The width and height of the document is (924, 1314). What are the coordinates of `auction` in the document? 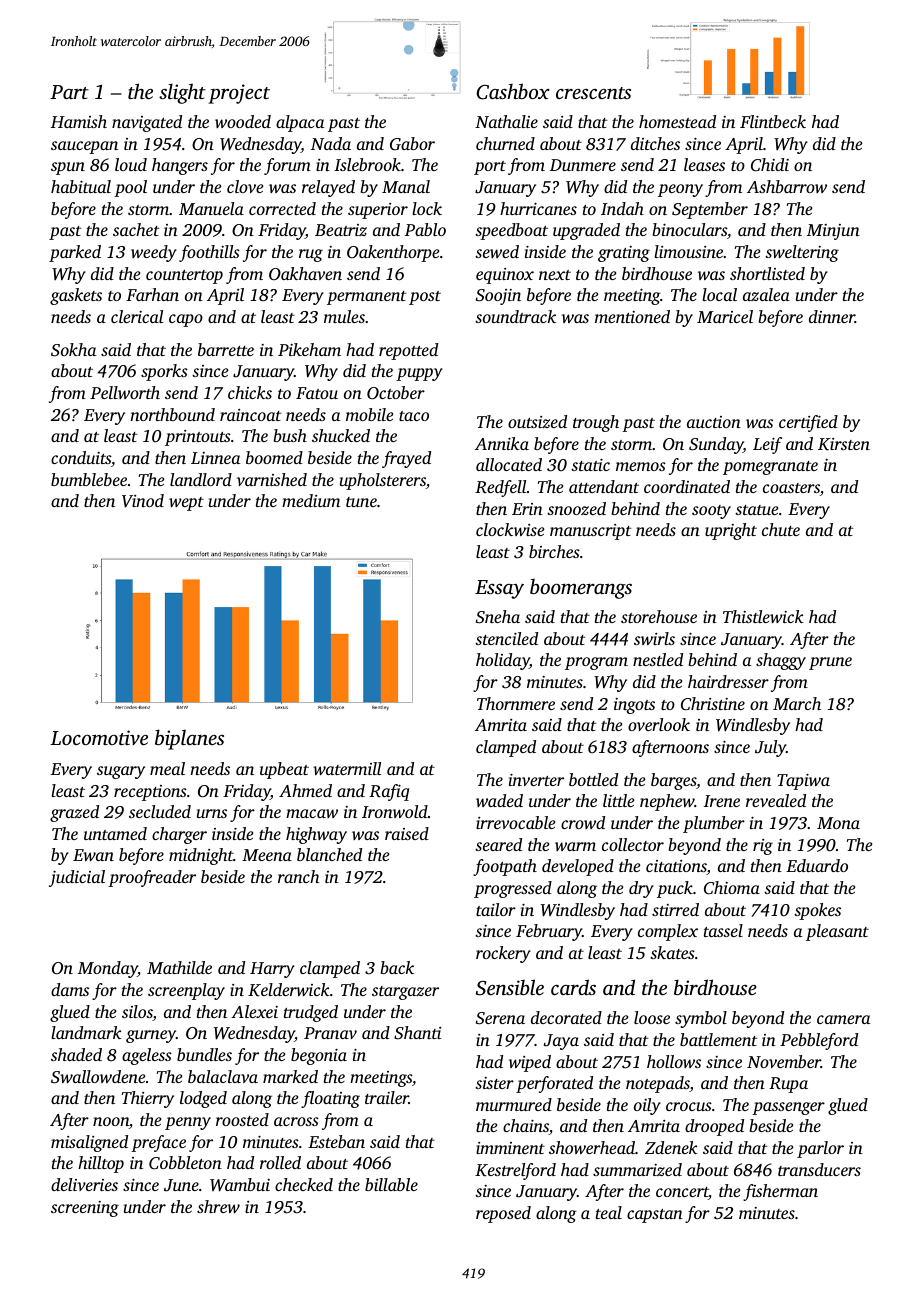 It's located at (714, 422).
